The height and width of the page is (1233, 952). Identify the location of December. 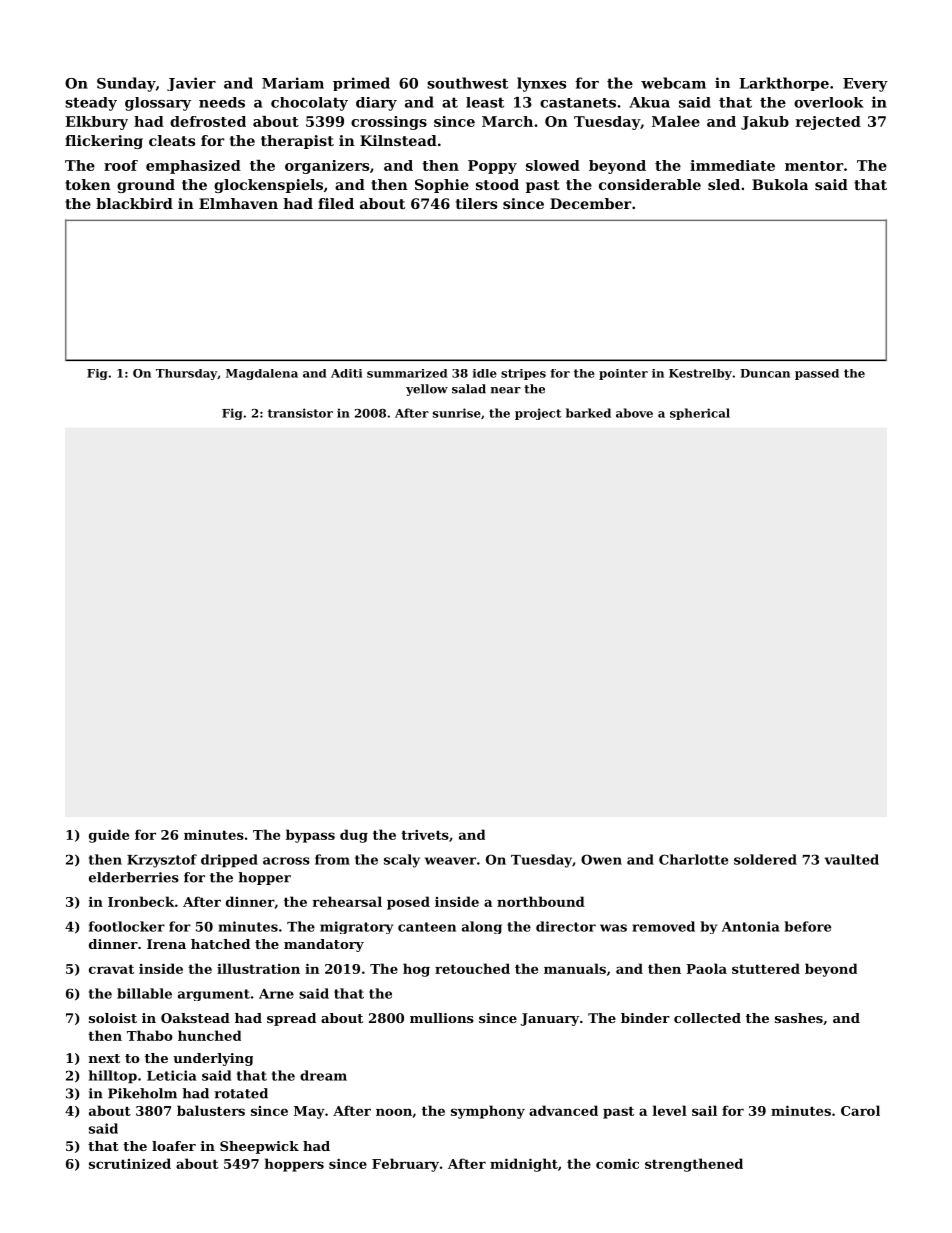
(590, 203).
